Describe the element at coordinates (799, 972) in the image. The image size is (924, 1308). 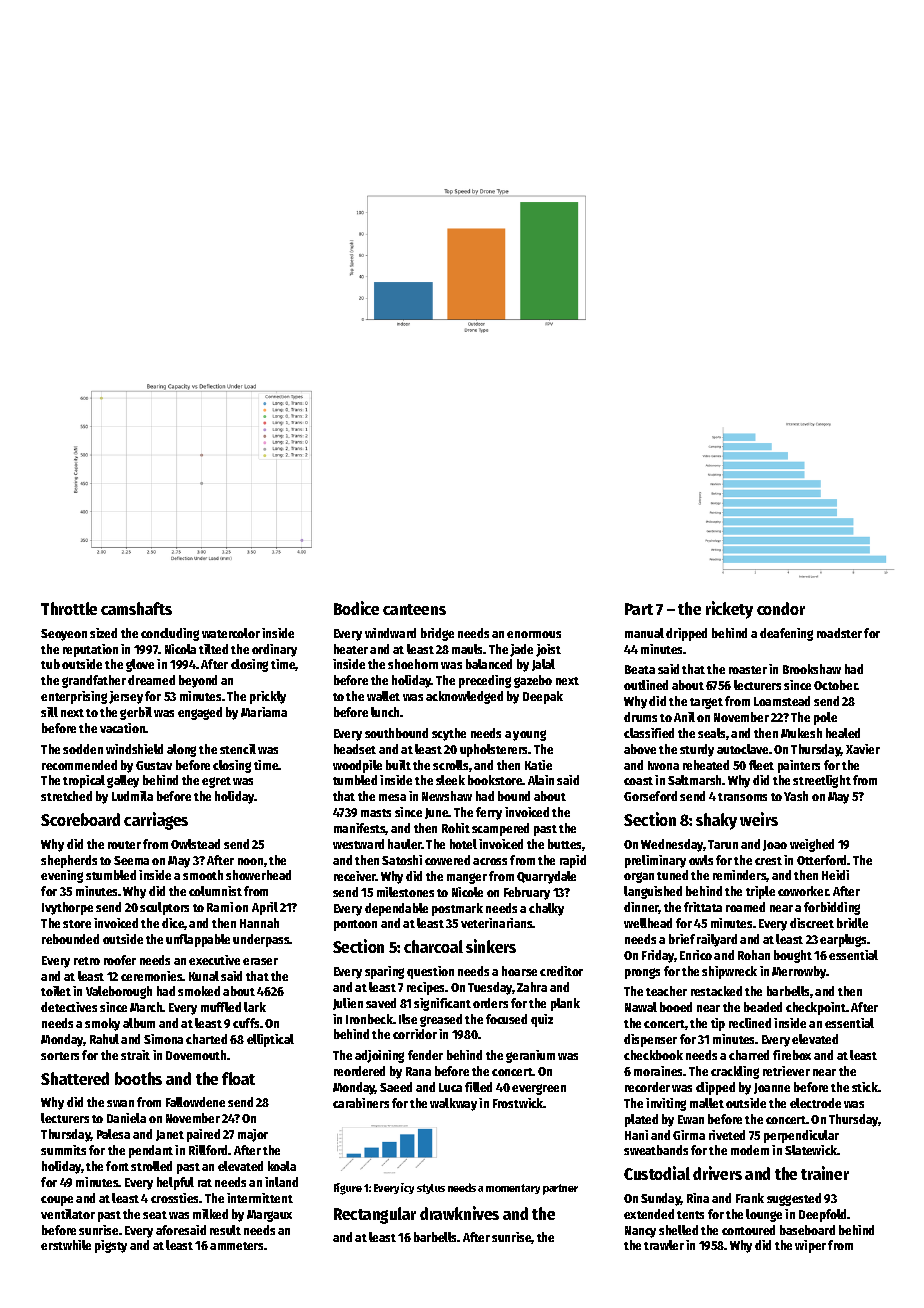
I see `Merrowby` at that location.
